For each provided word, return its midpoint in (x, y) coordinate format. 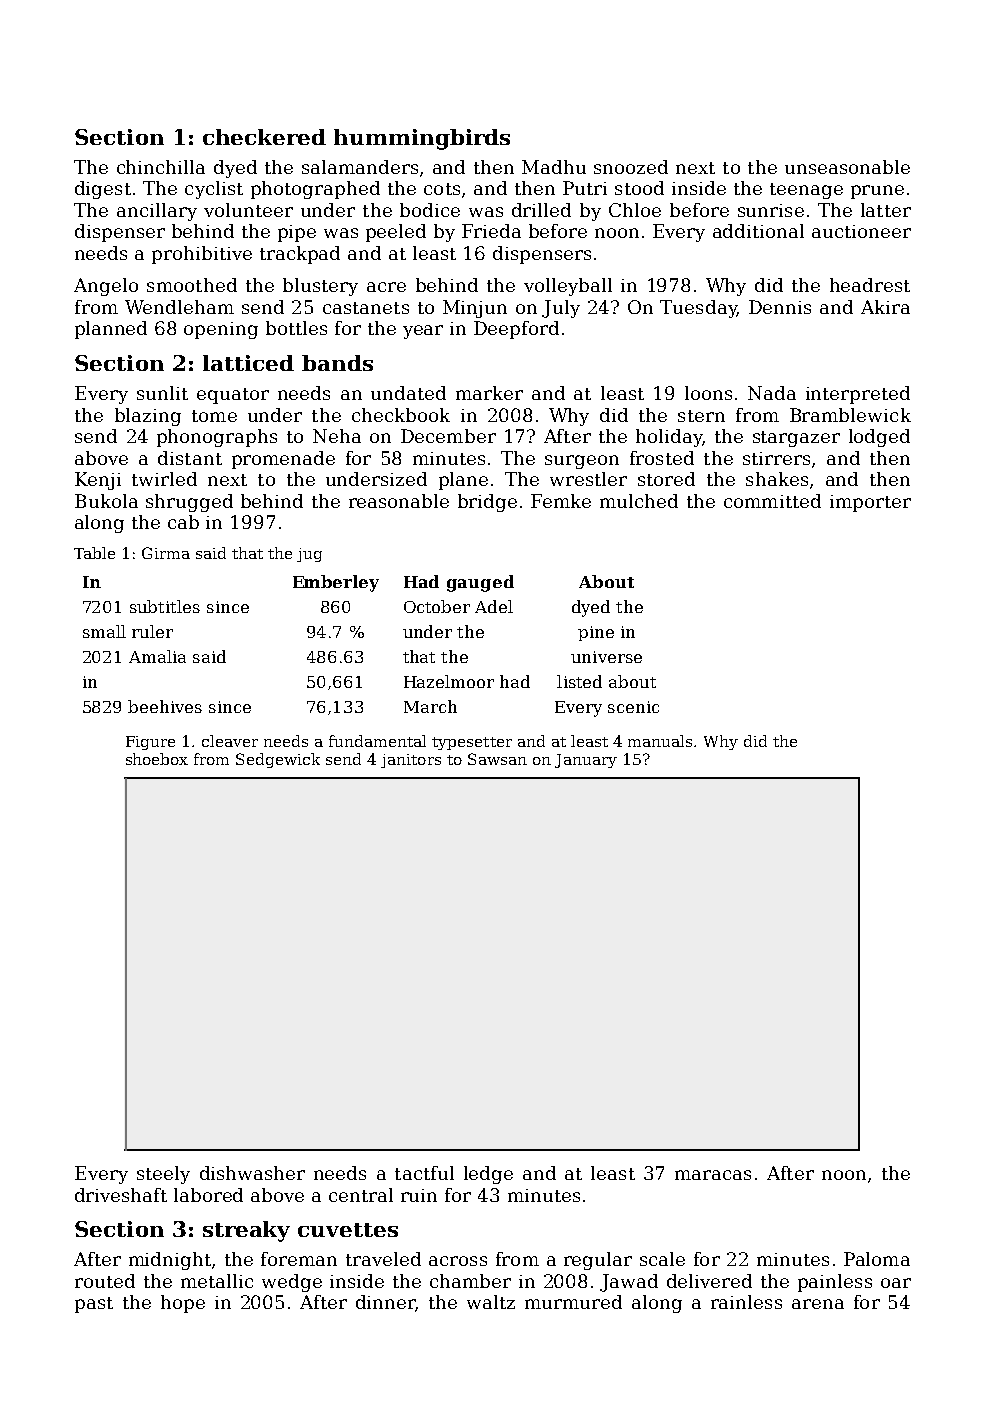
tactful (424, 1173)
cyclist (214, 190)
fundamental (377, 741)
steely (163, 1175)
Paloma (877, 1259)
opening (221, 330)
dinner (386, 1303)
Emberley (336, 583)
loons (708, 393)
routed (105, 1281)
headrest (870, 285)
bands (337, 363)
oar (896, 1283)
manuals (661, 741)
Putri (585, 188)
